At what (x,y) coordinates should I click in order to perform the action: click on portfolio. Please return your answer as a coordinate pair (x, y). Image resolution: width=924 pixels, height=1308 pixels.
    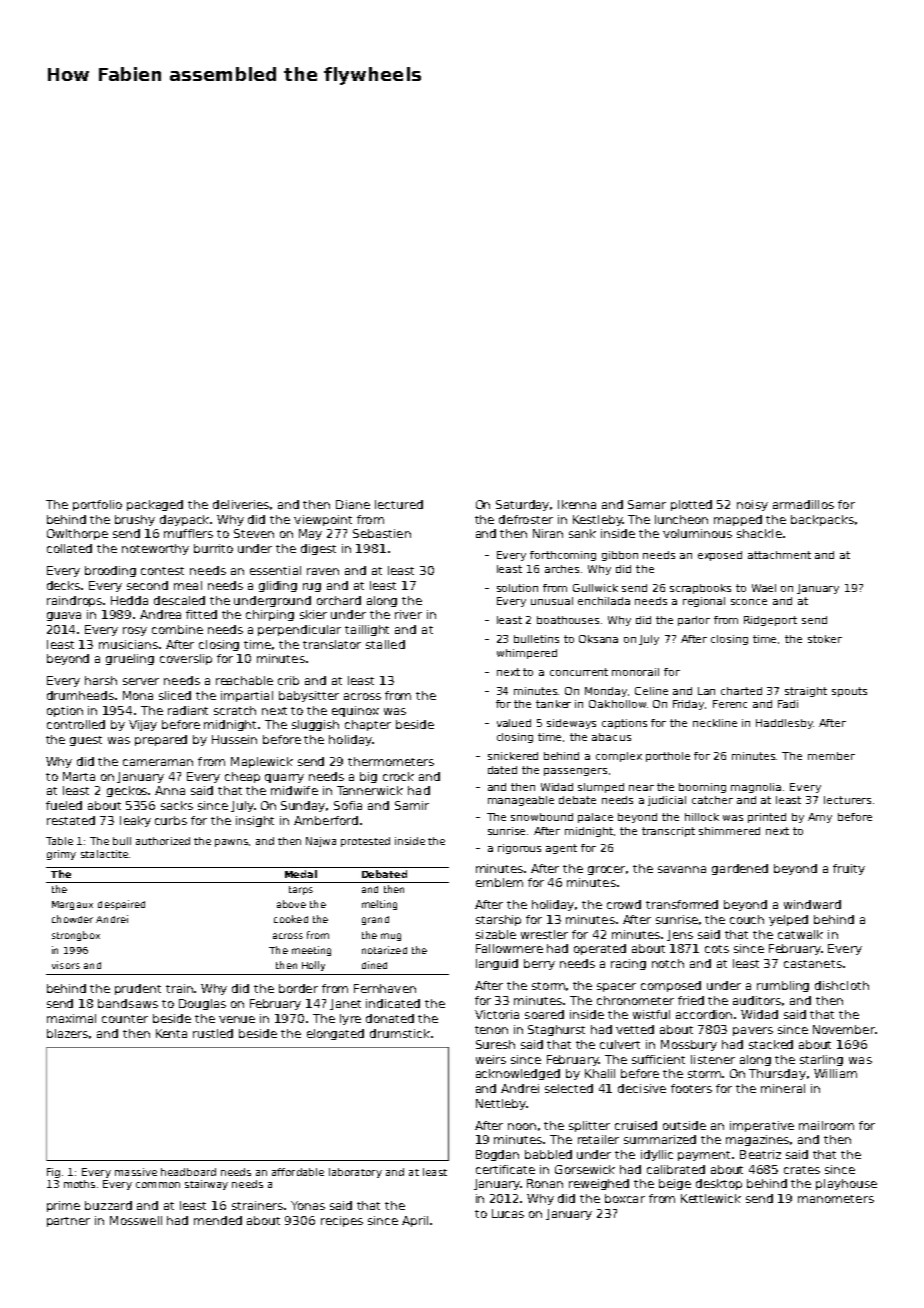
    Looking at the image, I should click on (97, 505).
